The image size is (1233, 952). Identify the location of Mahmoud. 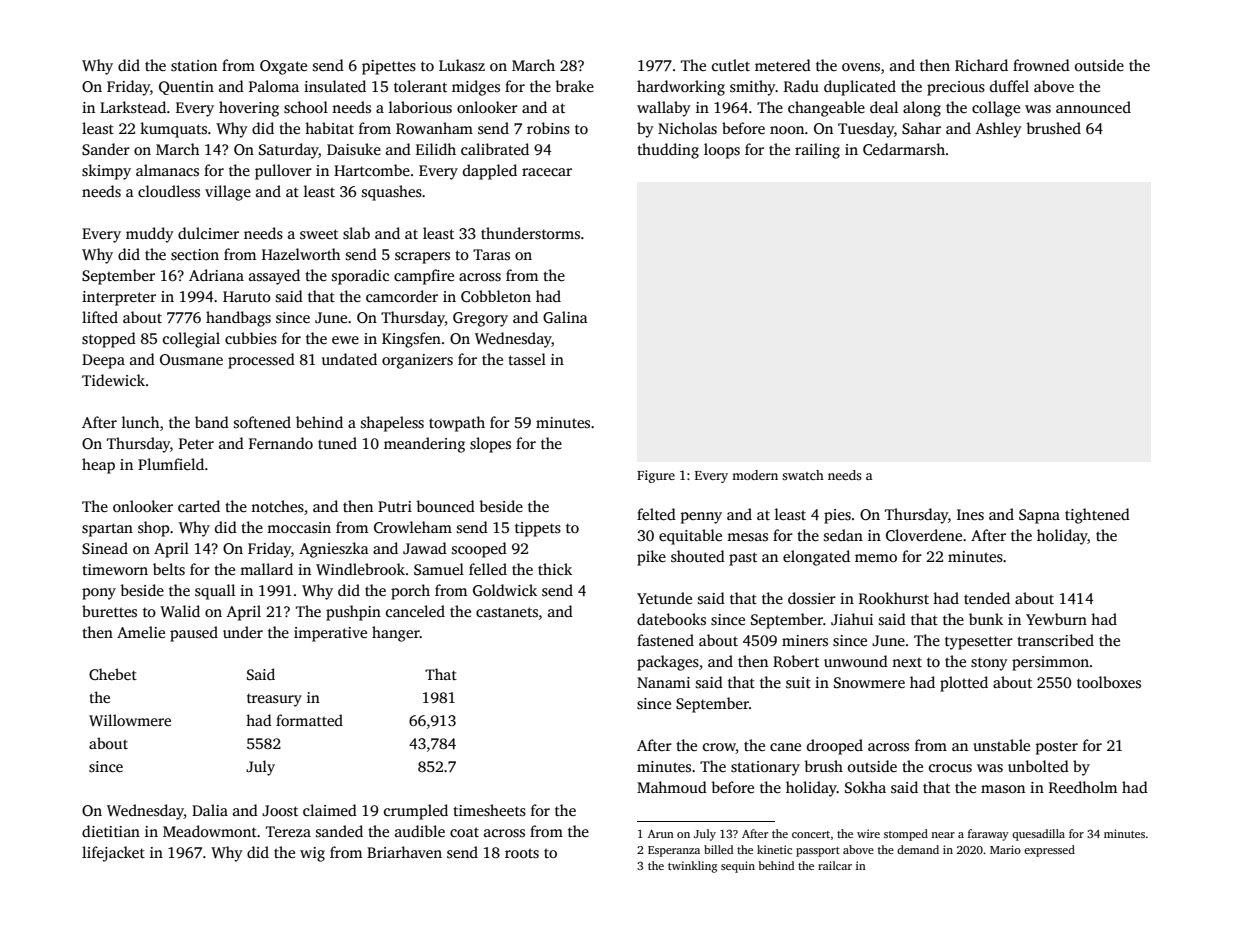
(672, 787).
